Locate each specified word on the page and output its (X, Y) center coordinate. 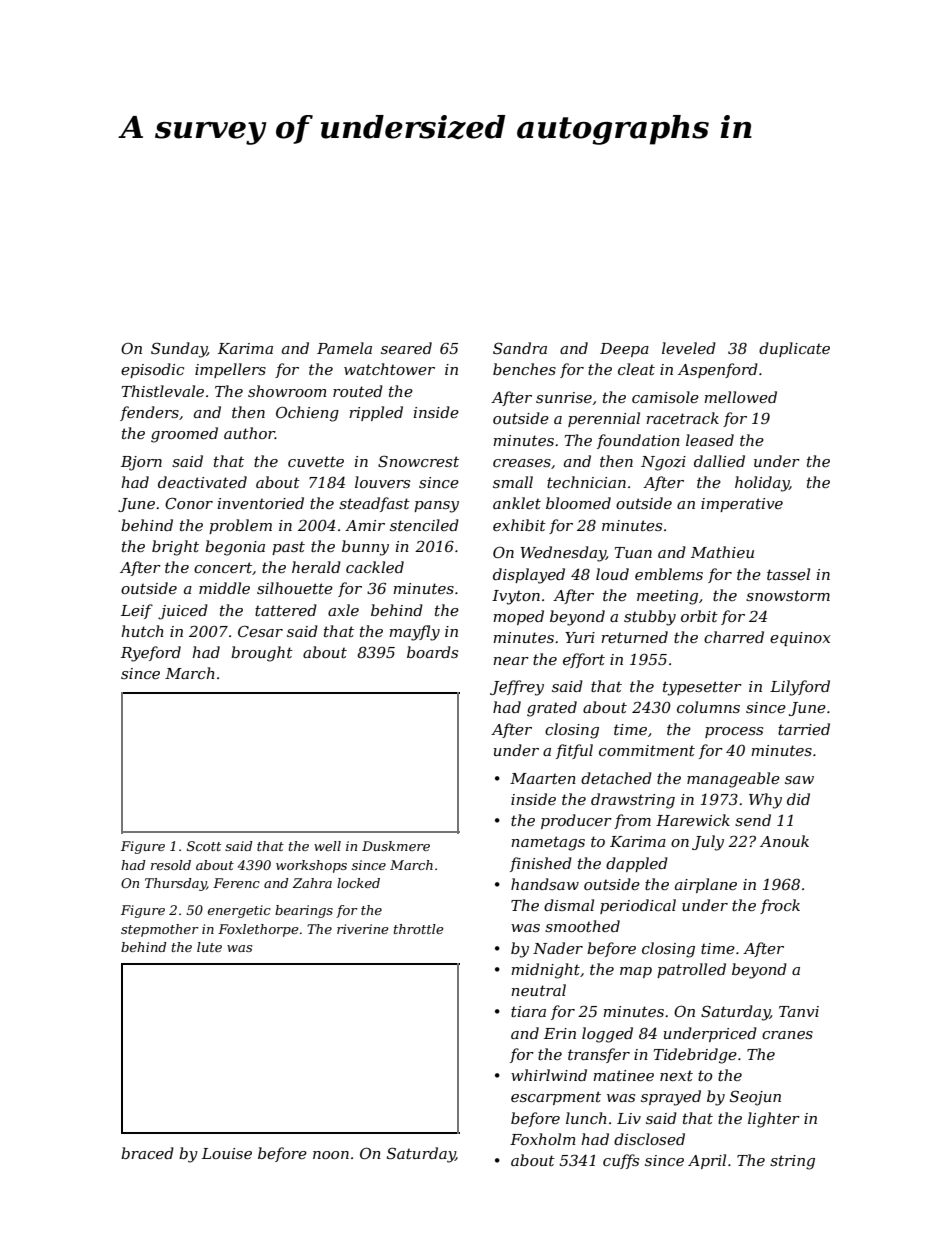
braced (147, 1153)
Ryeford (151, 654)
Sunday (179, 350)
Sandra (520, 348)
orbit (699, 616)
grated (552, 709)
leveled (689, 348)
